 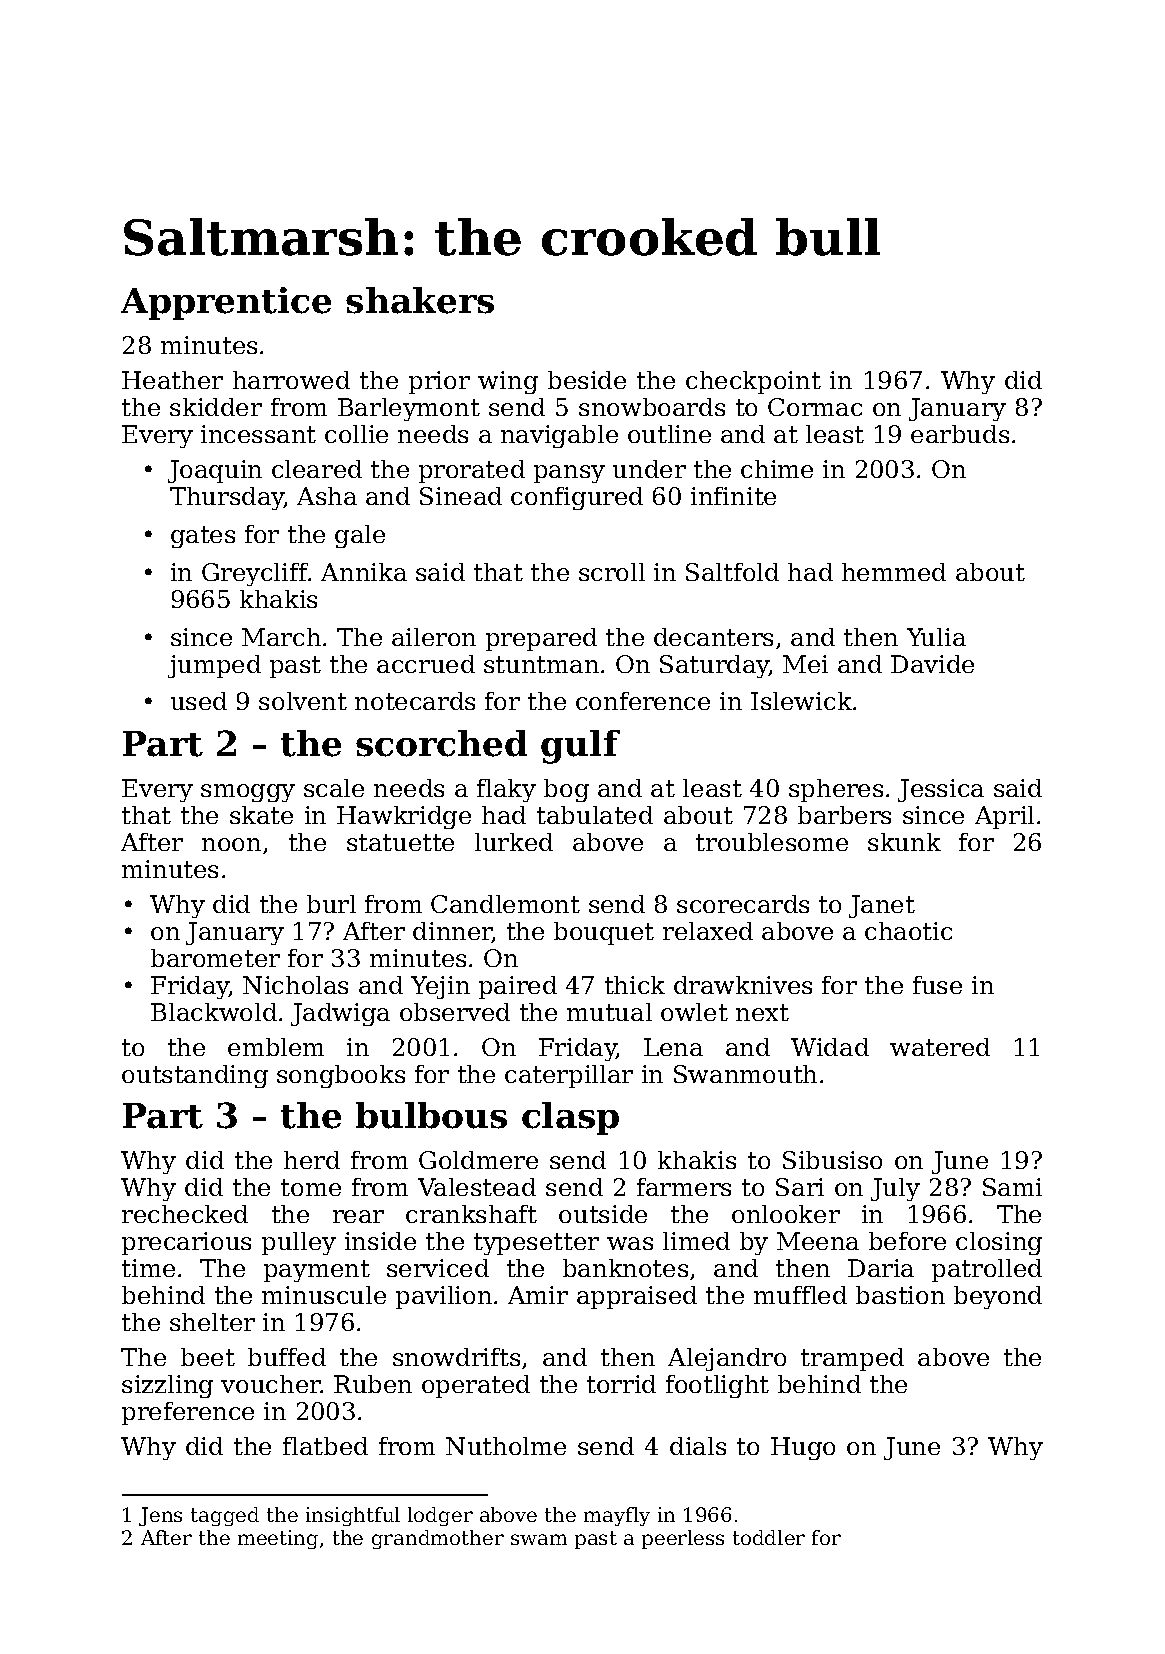 I want to click on muffled, so click(x=800, y=1295).
